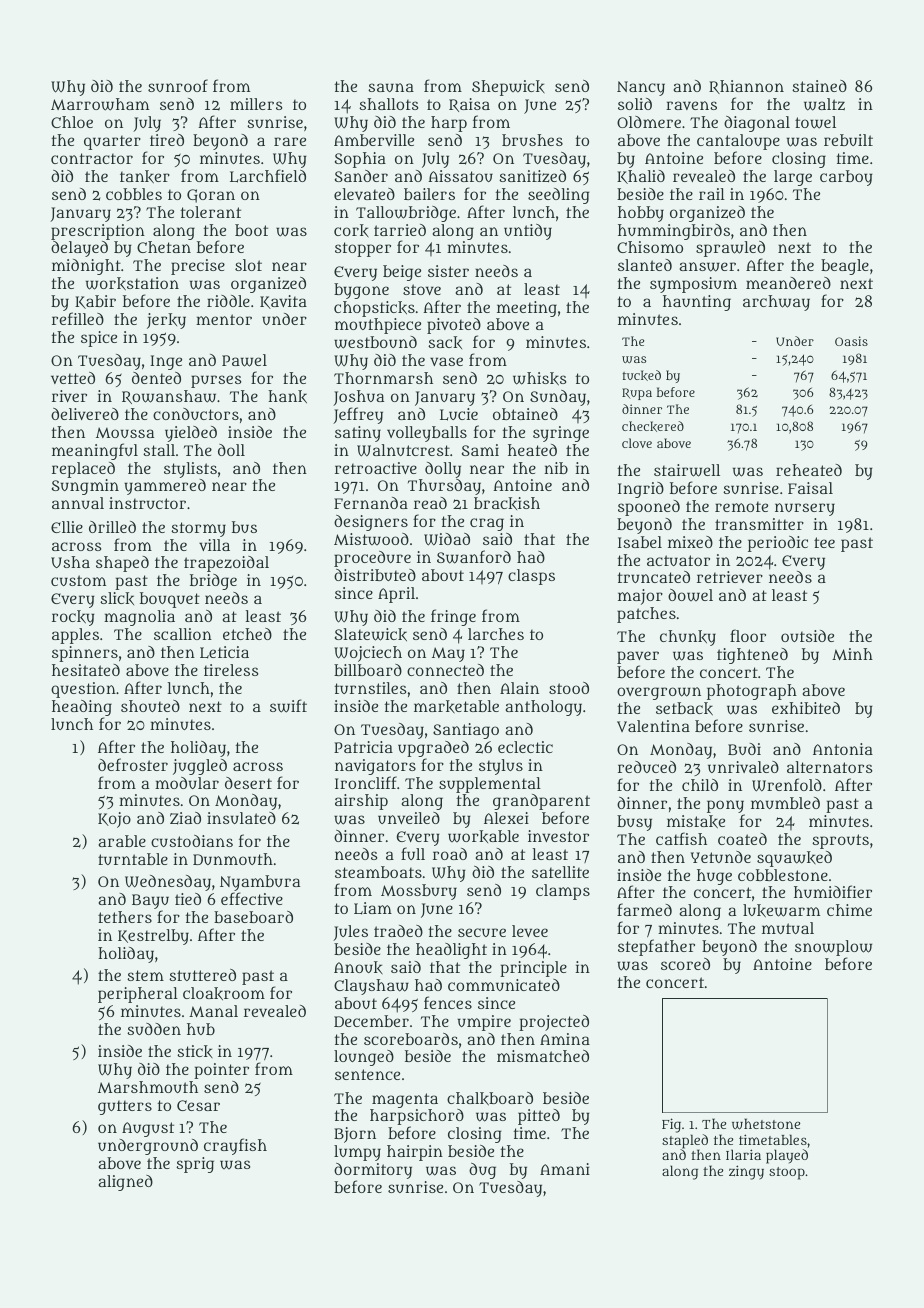 The height and width of the screenshot is (1308, 924). Describe the element at coordinates (810, 488) in the screenshot. I see `Faisal` at that location.
